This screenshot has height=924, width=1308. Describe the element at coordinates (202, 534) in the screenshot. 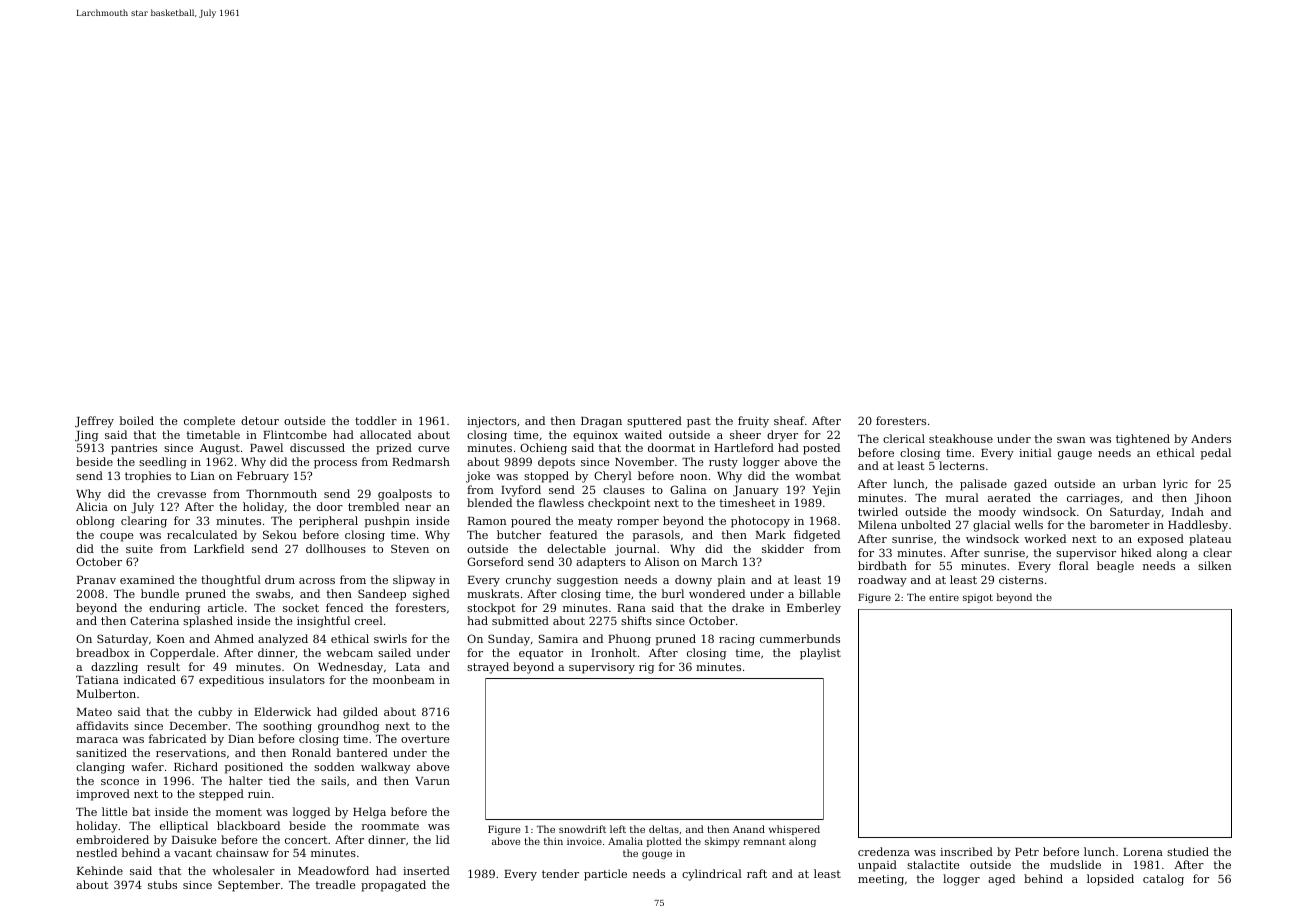

I see `recalculated` at that location.
